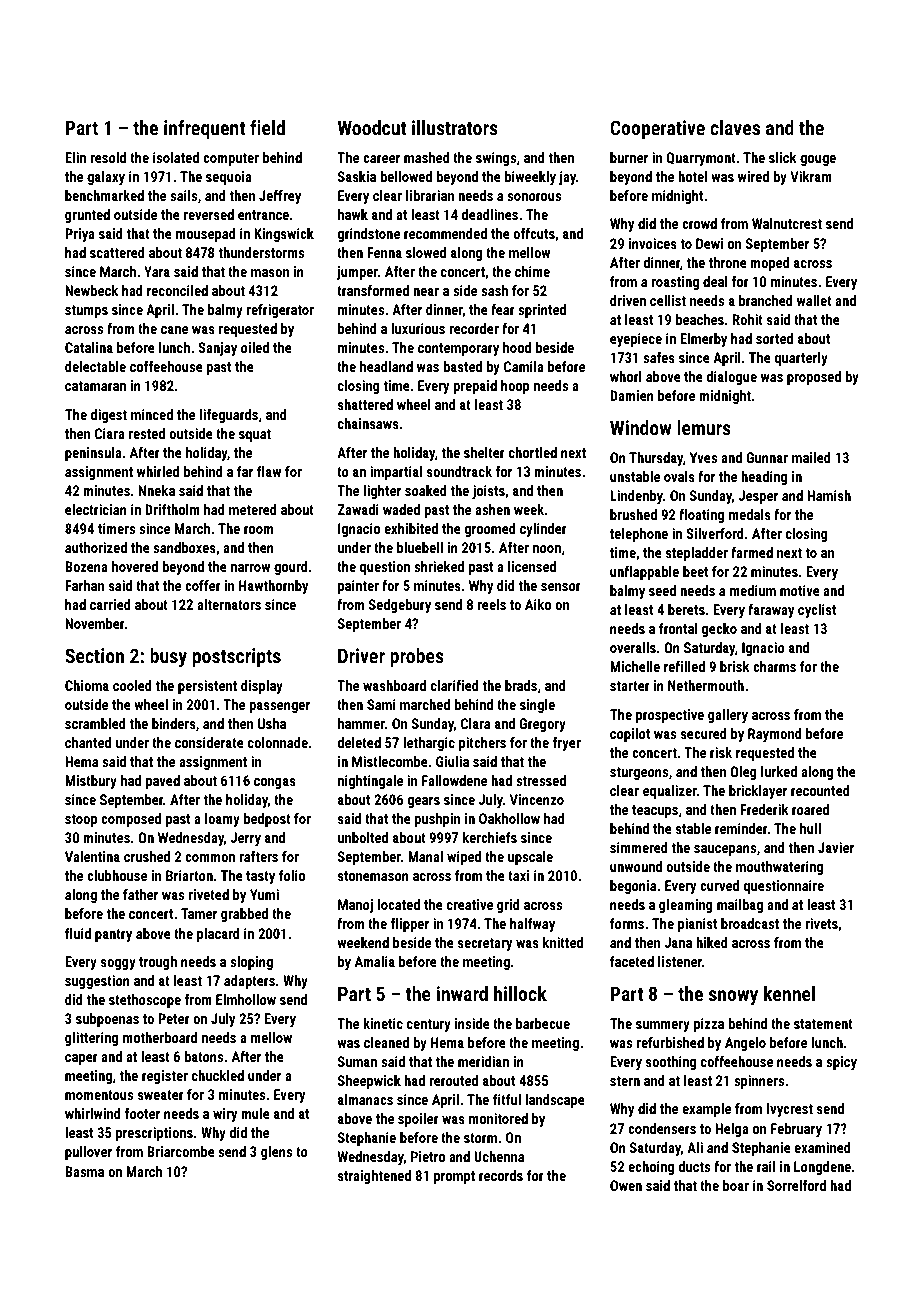  Describe the element at coordinates (203, 1056) in the document. I see `batons` at that location.
